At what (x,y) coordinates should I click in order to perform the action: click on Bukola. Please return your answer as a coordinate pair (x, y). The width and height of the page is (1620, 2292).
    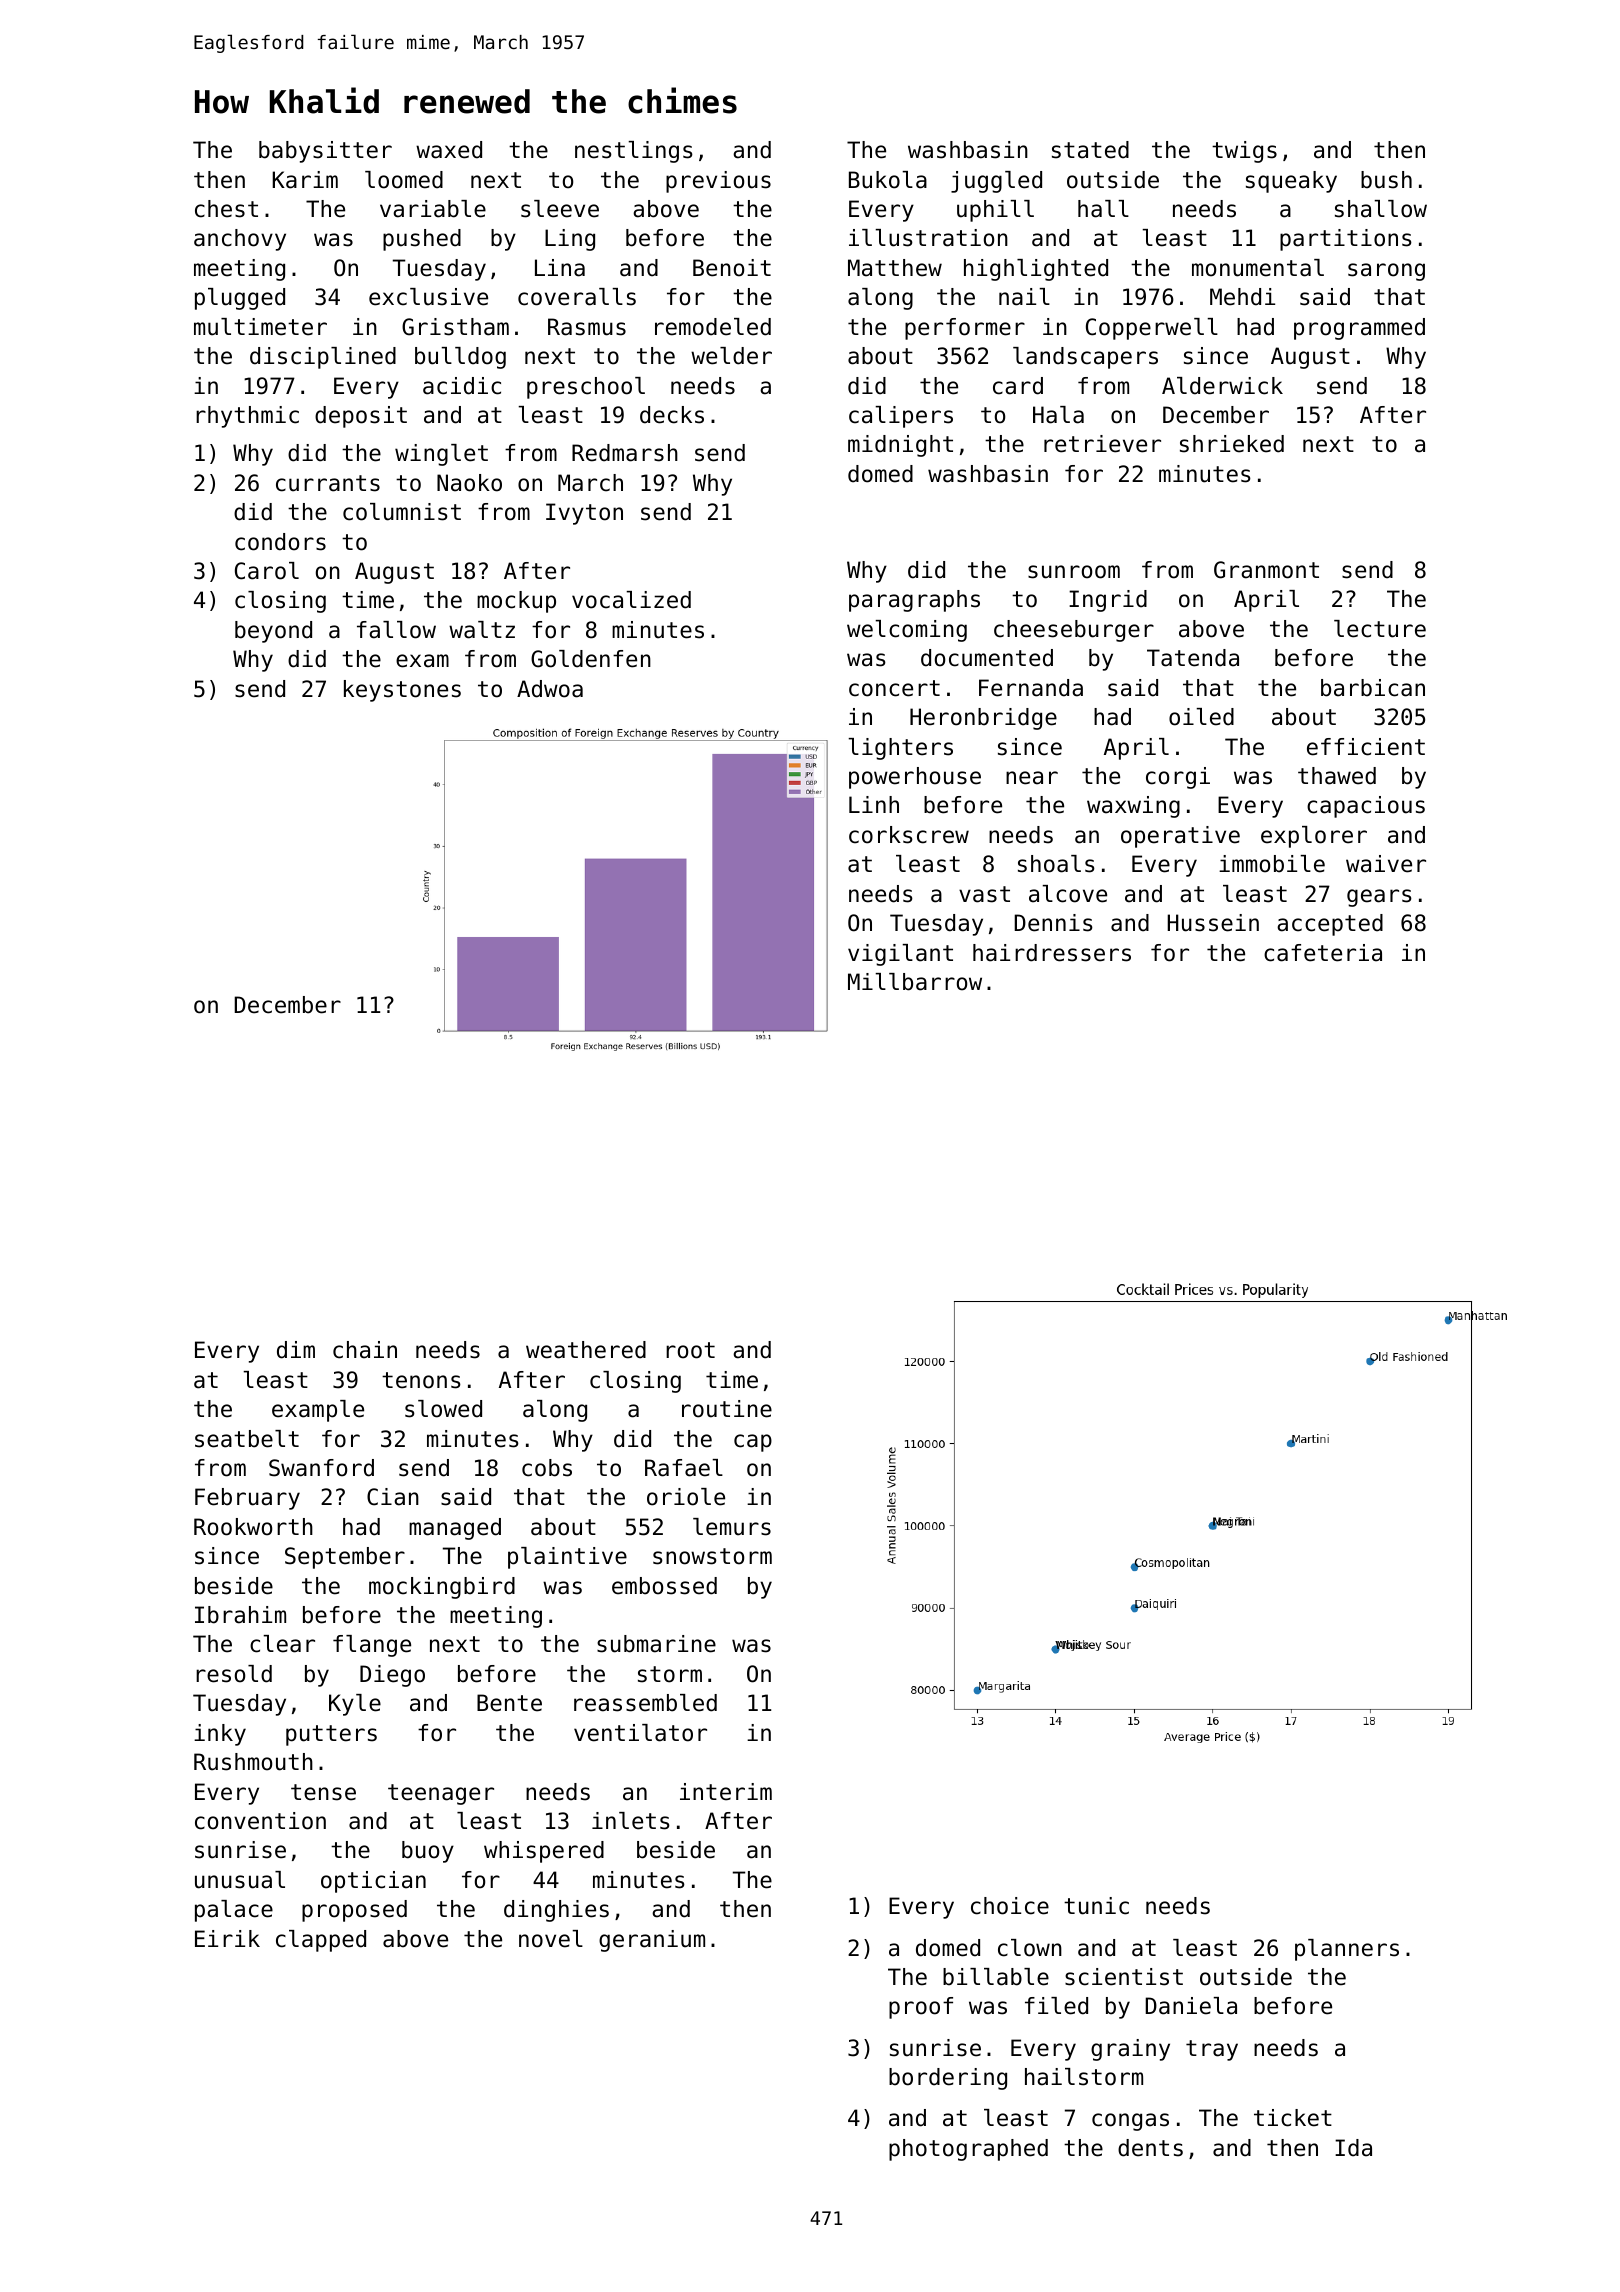
    Looking at the image, I should click on (888, 180).
